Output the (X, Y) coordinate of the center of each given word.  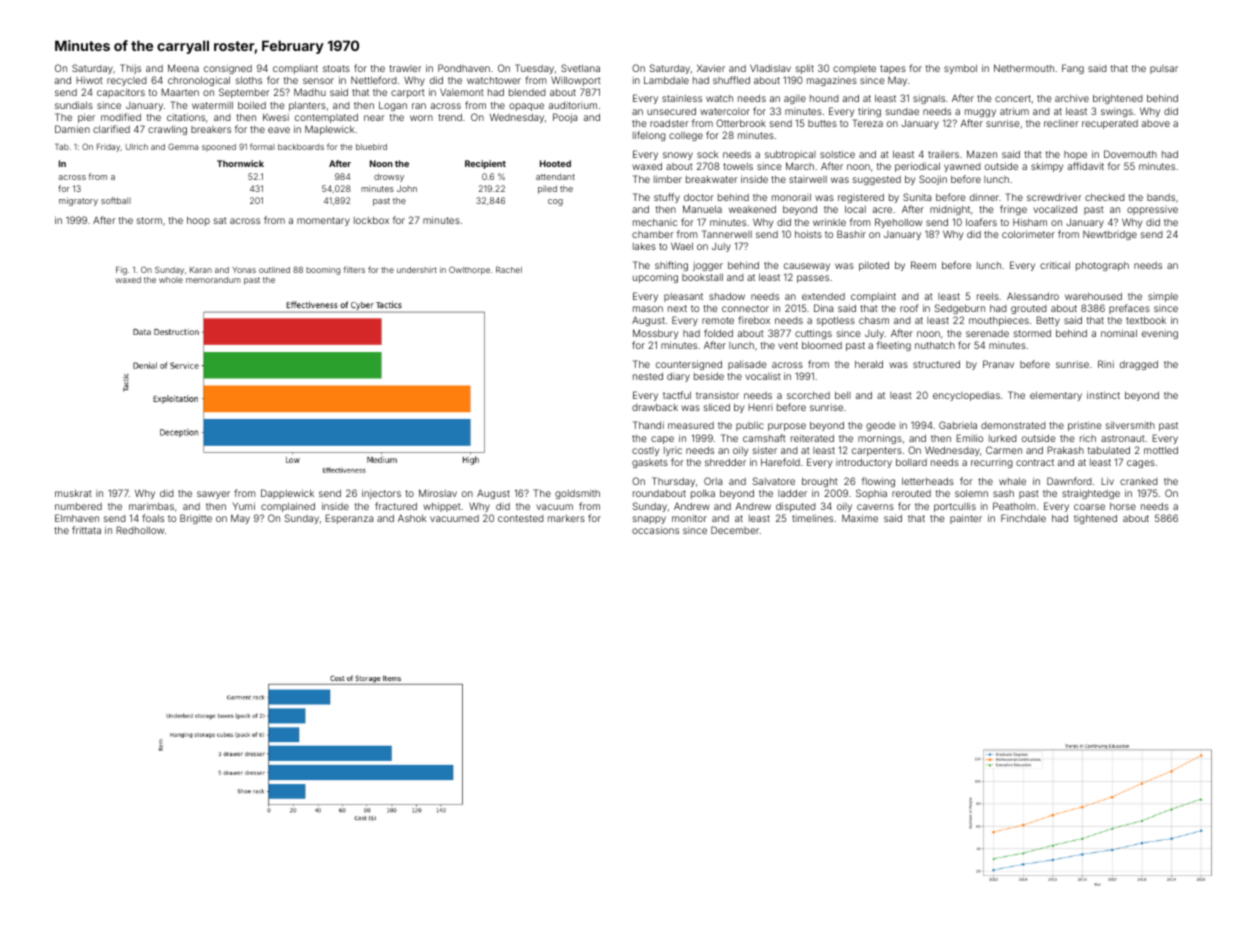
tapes (893, 69)
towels (738, 166)
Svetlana (580, 68)
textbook (1146, 320)
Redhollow (140, 530)
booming (323, 271)
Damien (72, 129)
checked (1105, 197)
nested (648, 376)
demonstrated (1013, 425)
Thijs (130, 69)
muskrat (73, 493)
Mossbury (655, 334)
